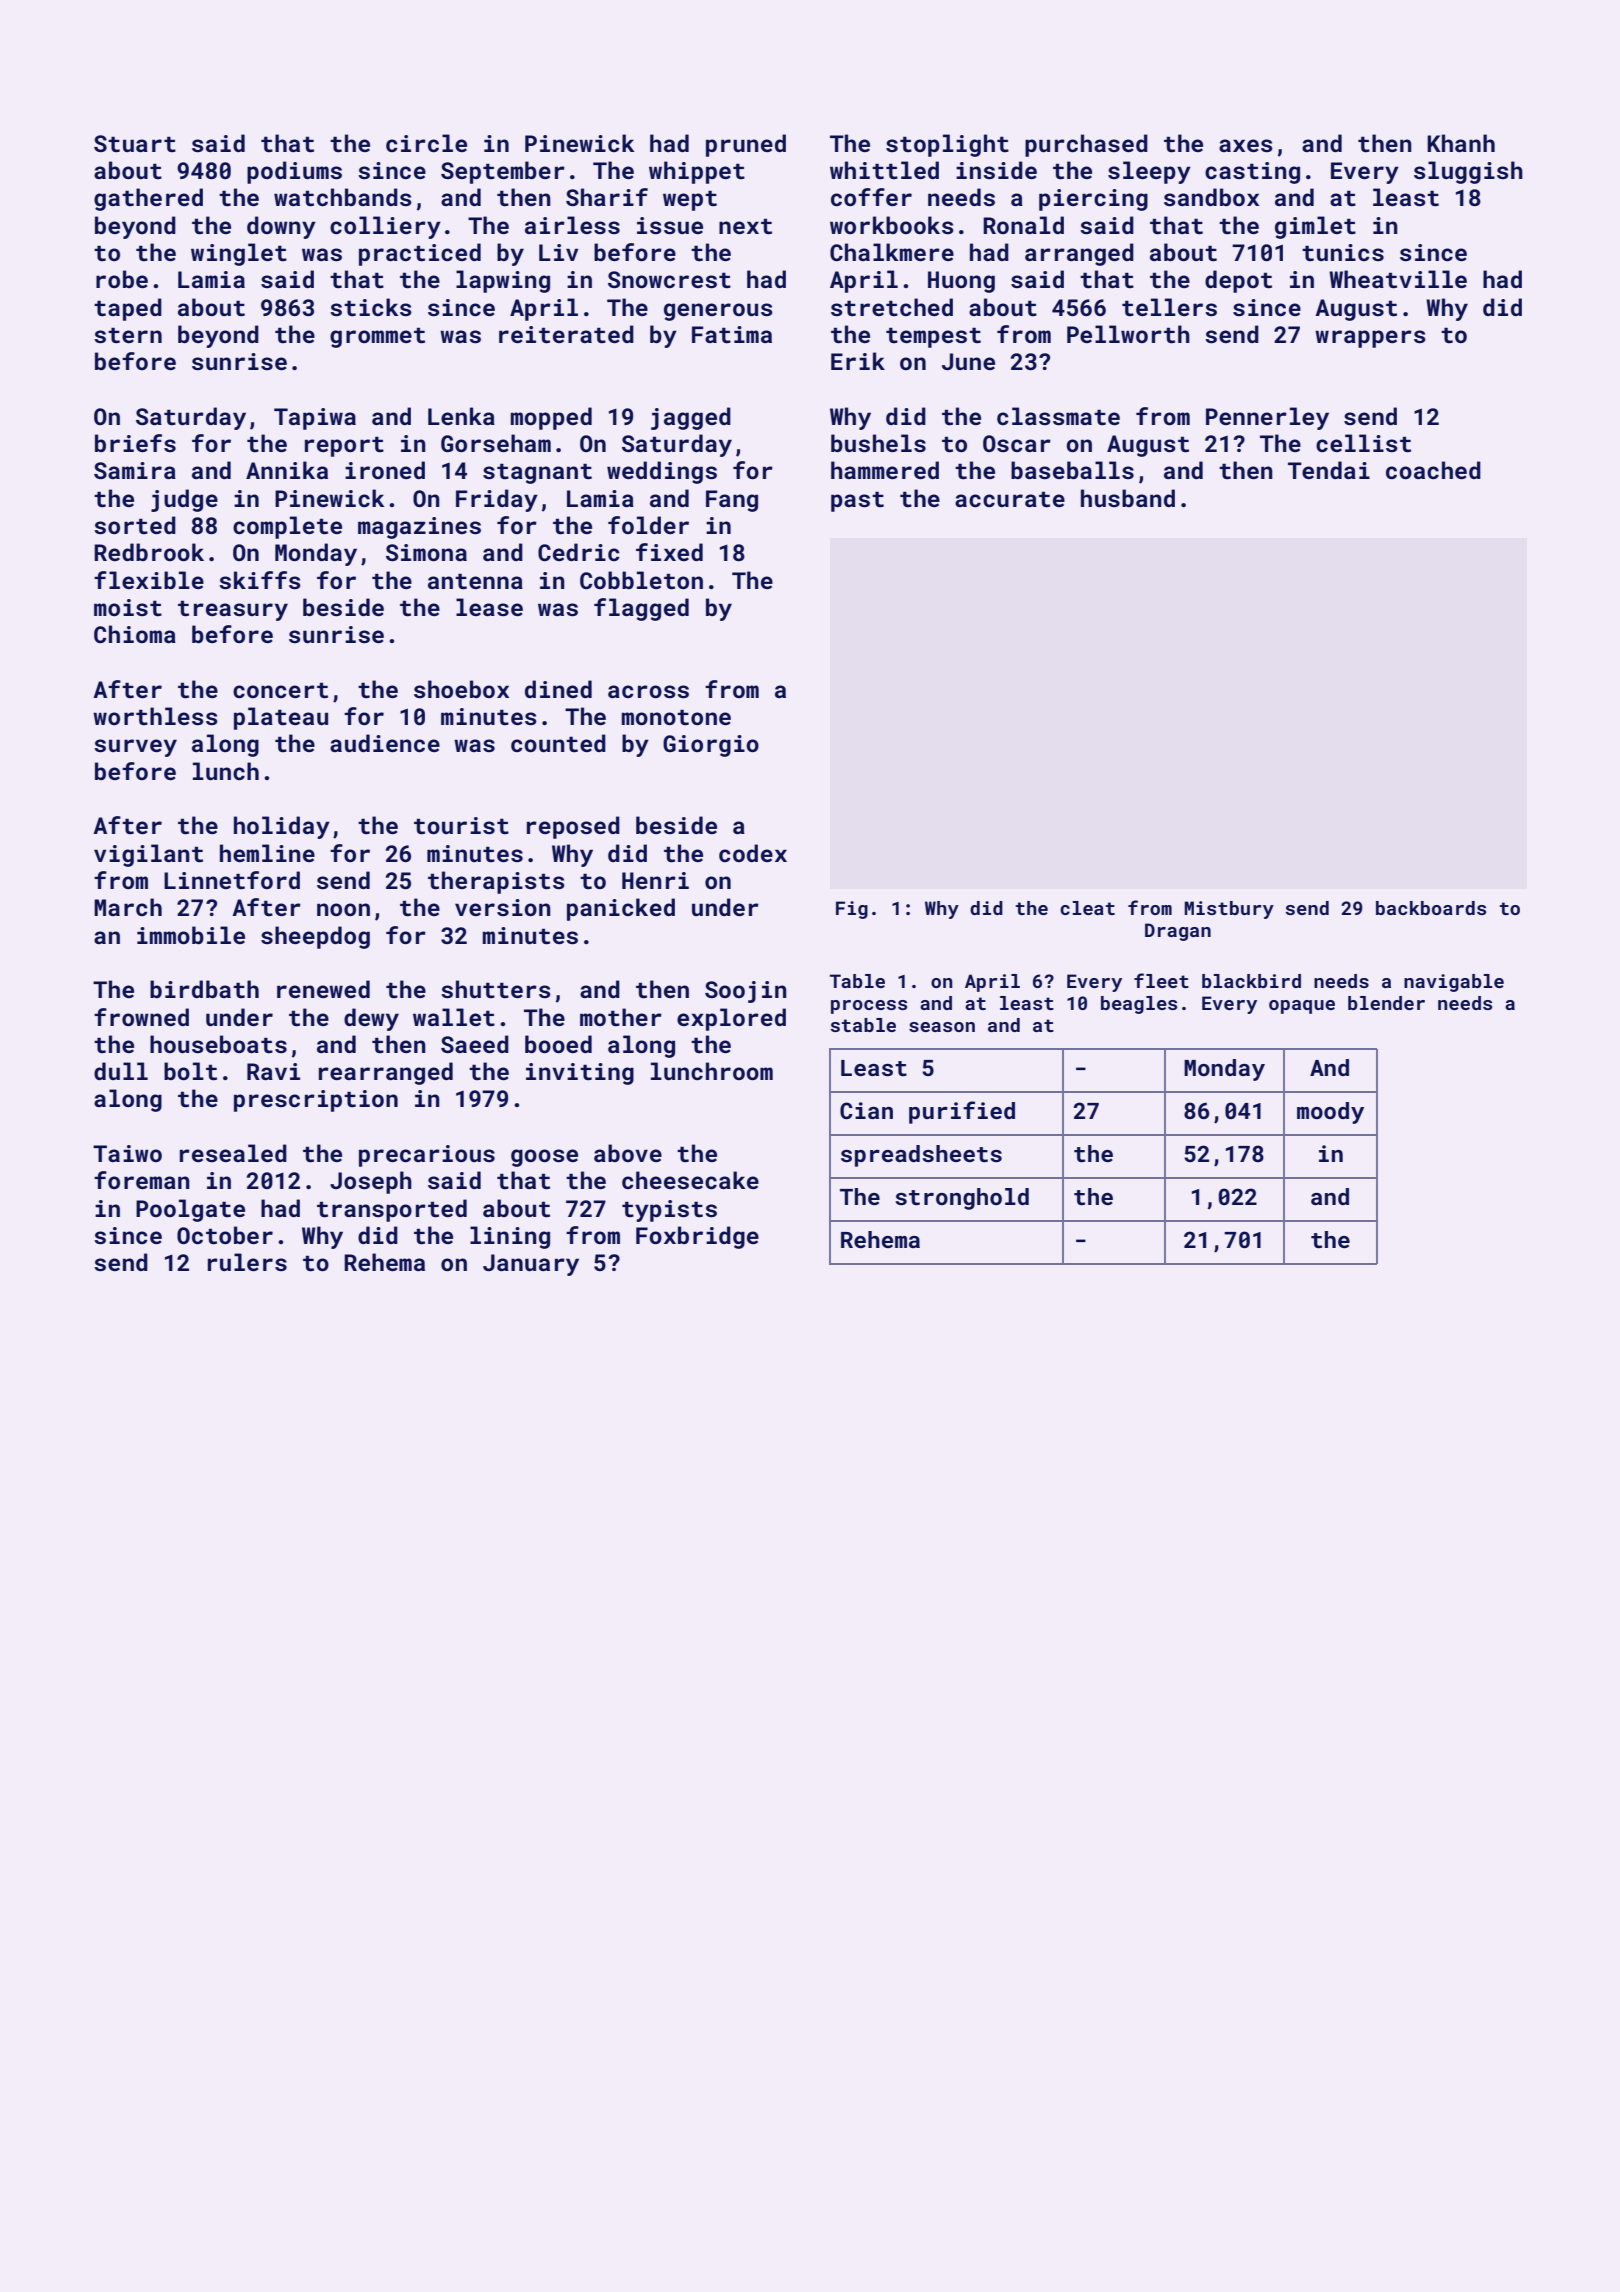  Describe the element at coordinates (239, 254) in the screenshot. I see `winglet` at that location.
